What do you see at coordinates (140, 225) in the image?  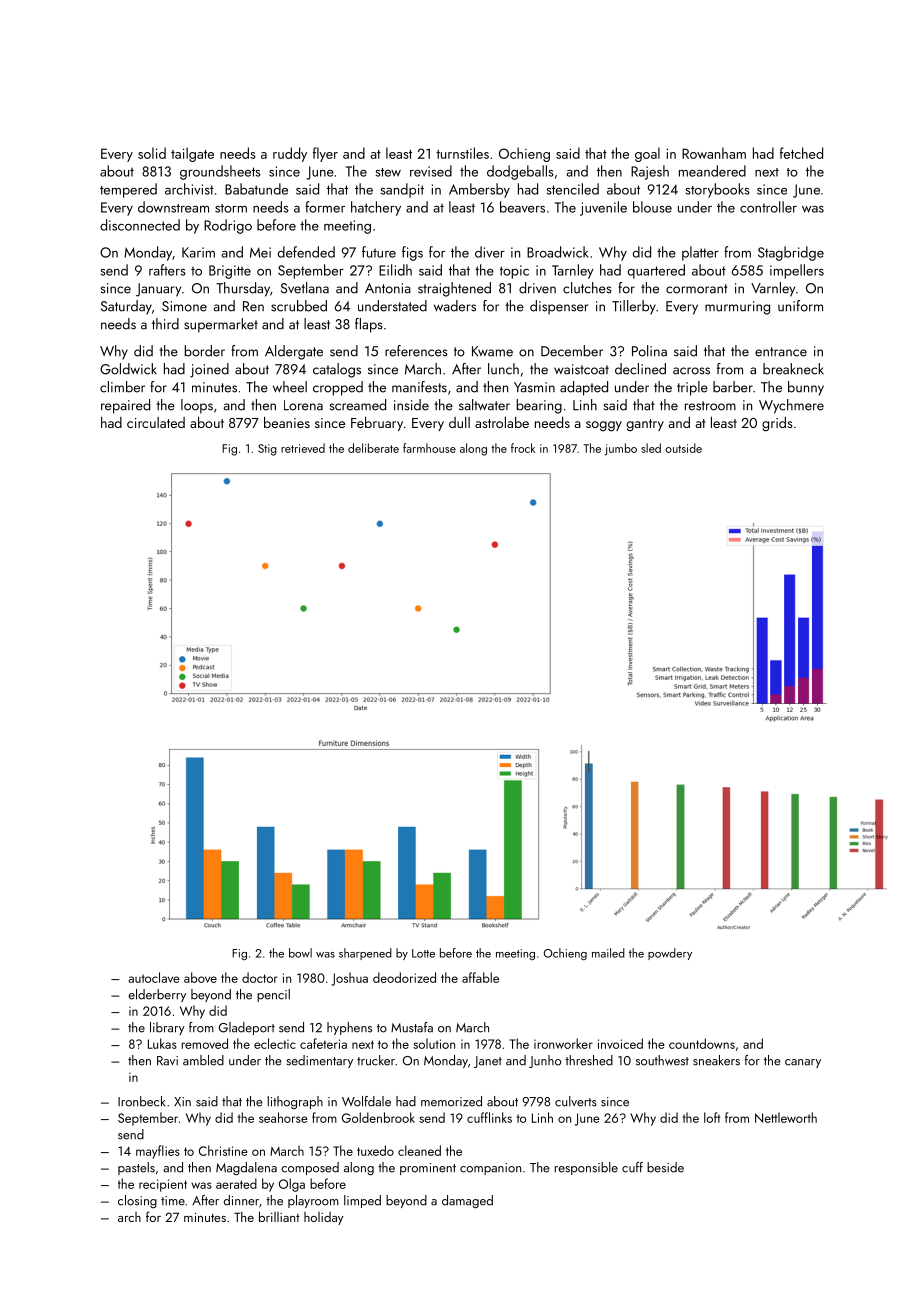 I see `disconnected` at bounding box center [140, 225].
